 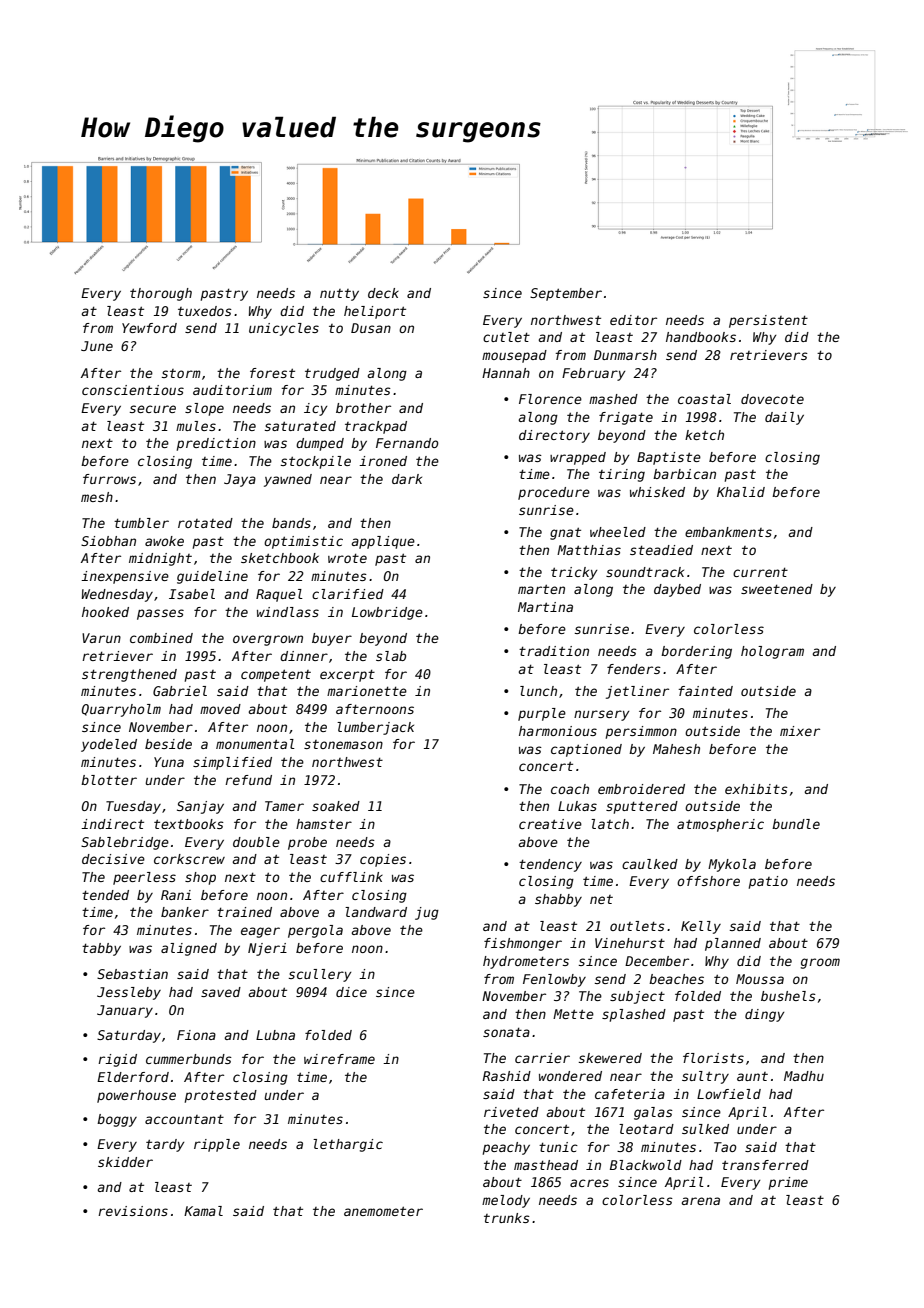 What do you see at coordinates (800, 731) in the screenshot?
I see `mixer` at bounding box center [800, 731].
